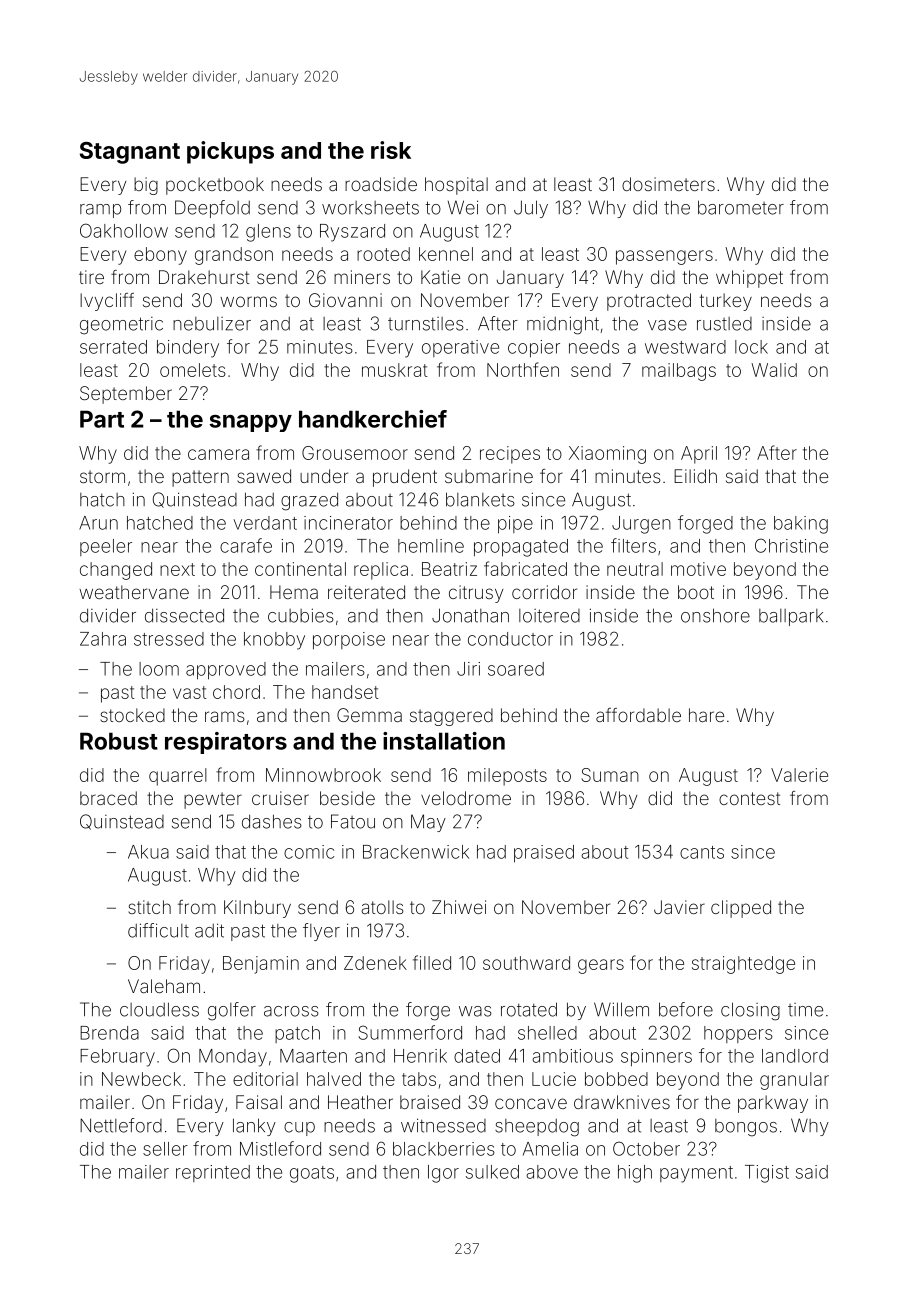 The image size is (908, 1316). I want to click on onshore, so click(715, 615).
